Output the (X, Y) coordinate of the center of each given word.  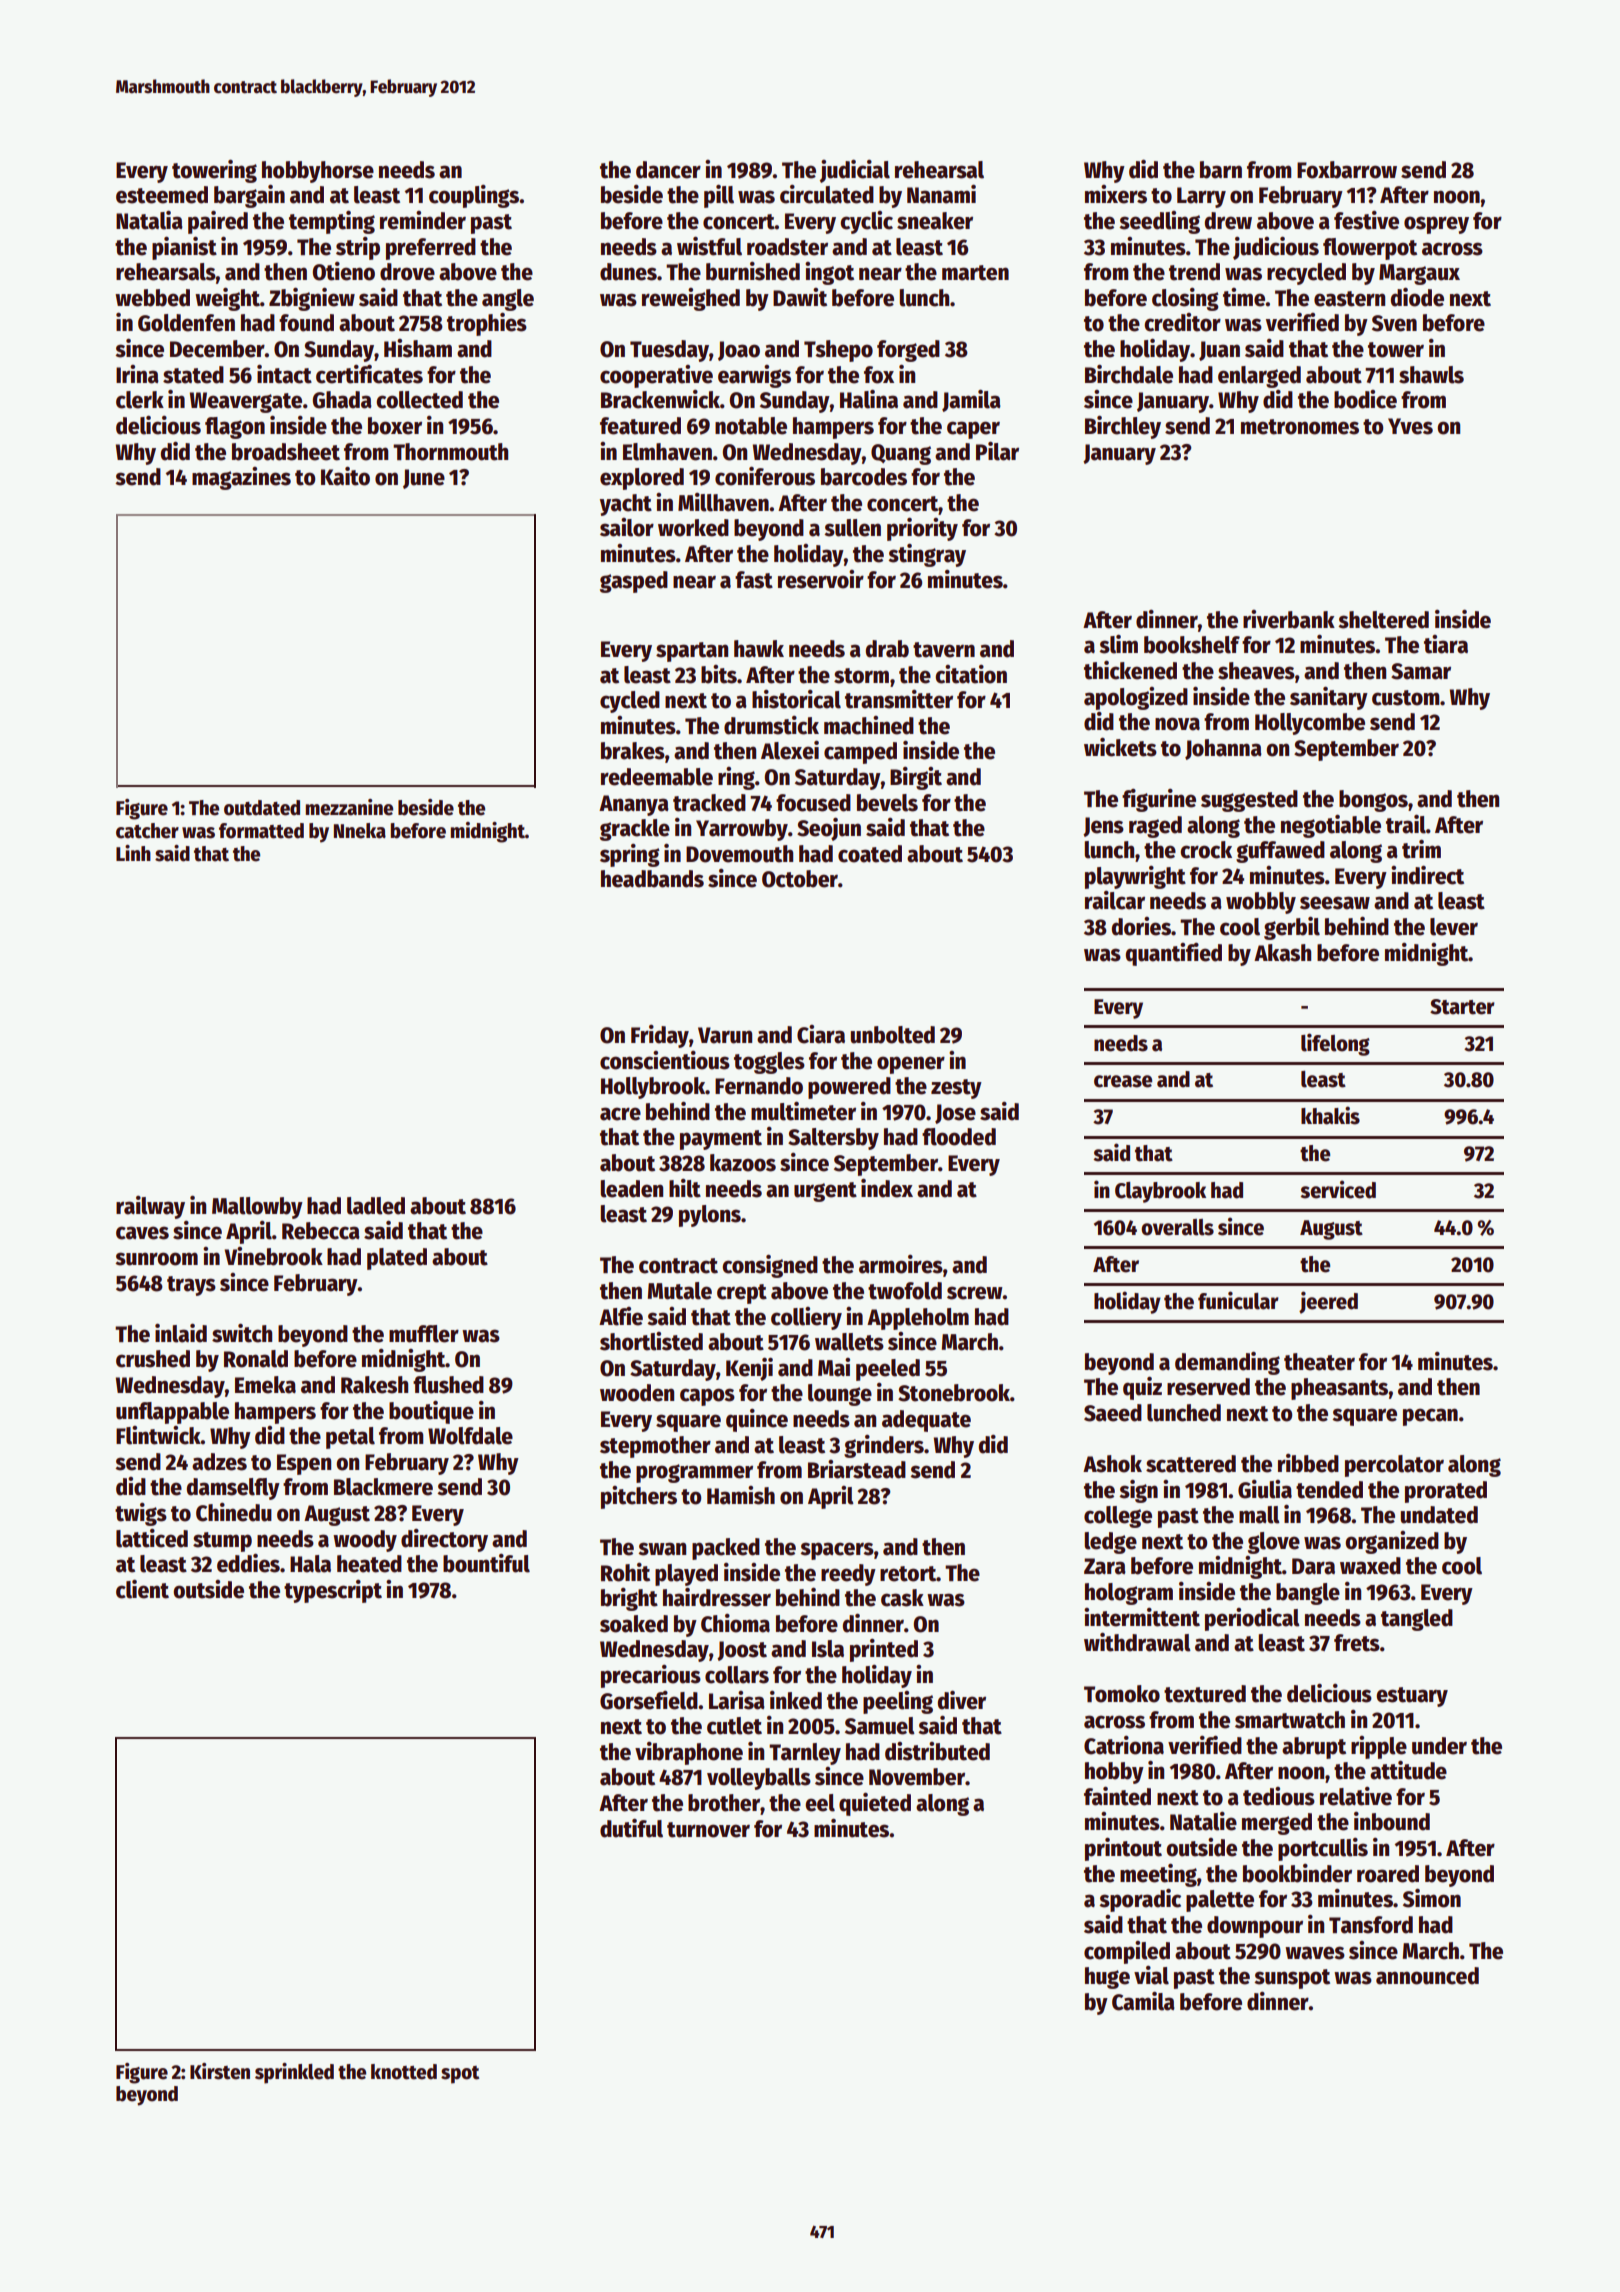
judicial (855, 171)
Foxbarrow (1347, 170)
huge (1107, 1978)
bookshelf (1192, 645)
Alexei (790, 750)
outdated (262, 808)
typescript (333, 1591)
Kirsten (220, 2071)
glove (1274, 1543)
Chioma (735, 1623)
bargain (249, 196)
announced (1427, 1976)
